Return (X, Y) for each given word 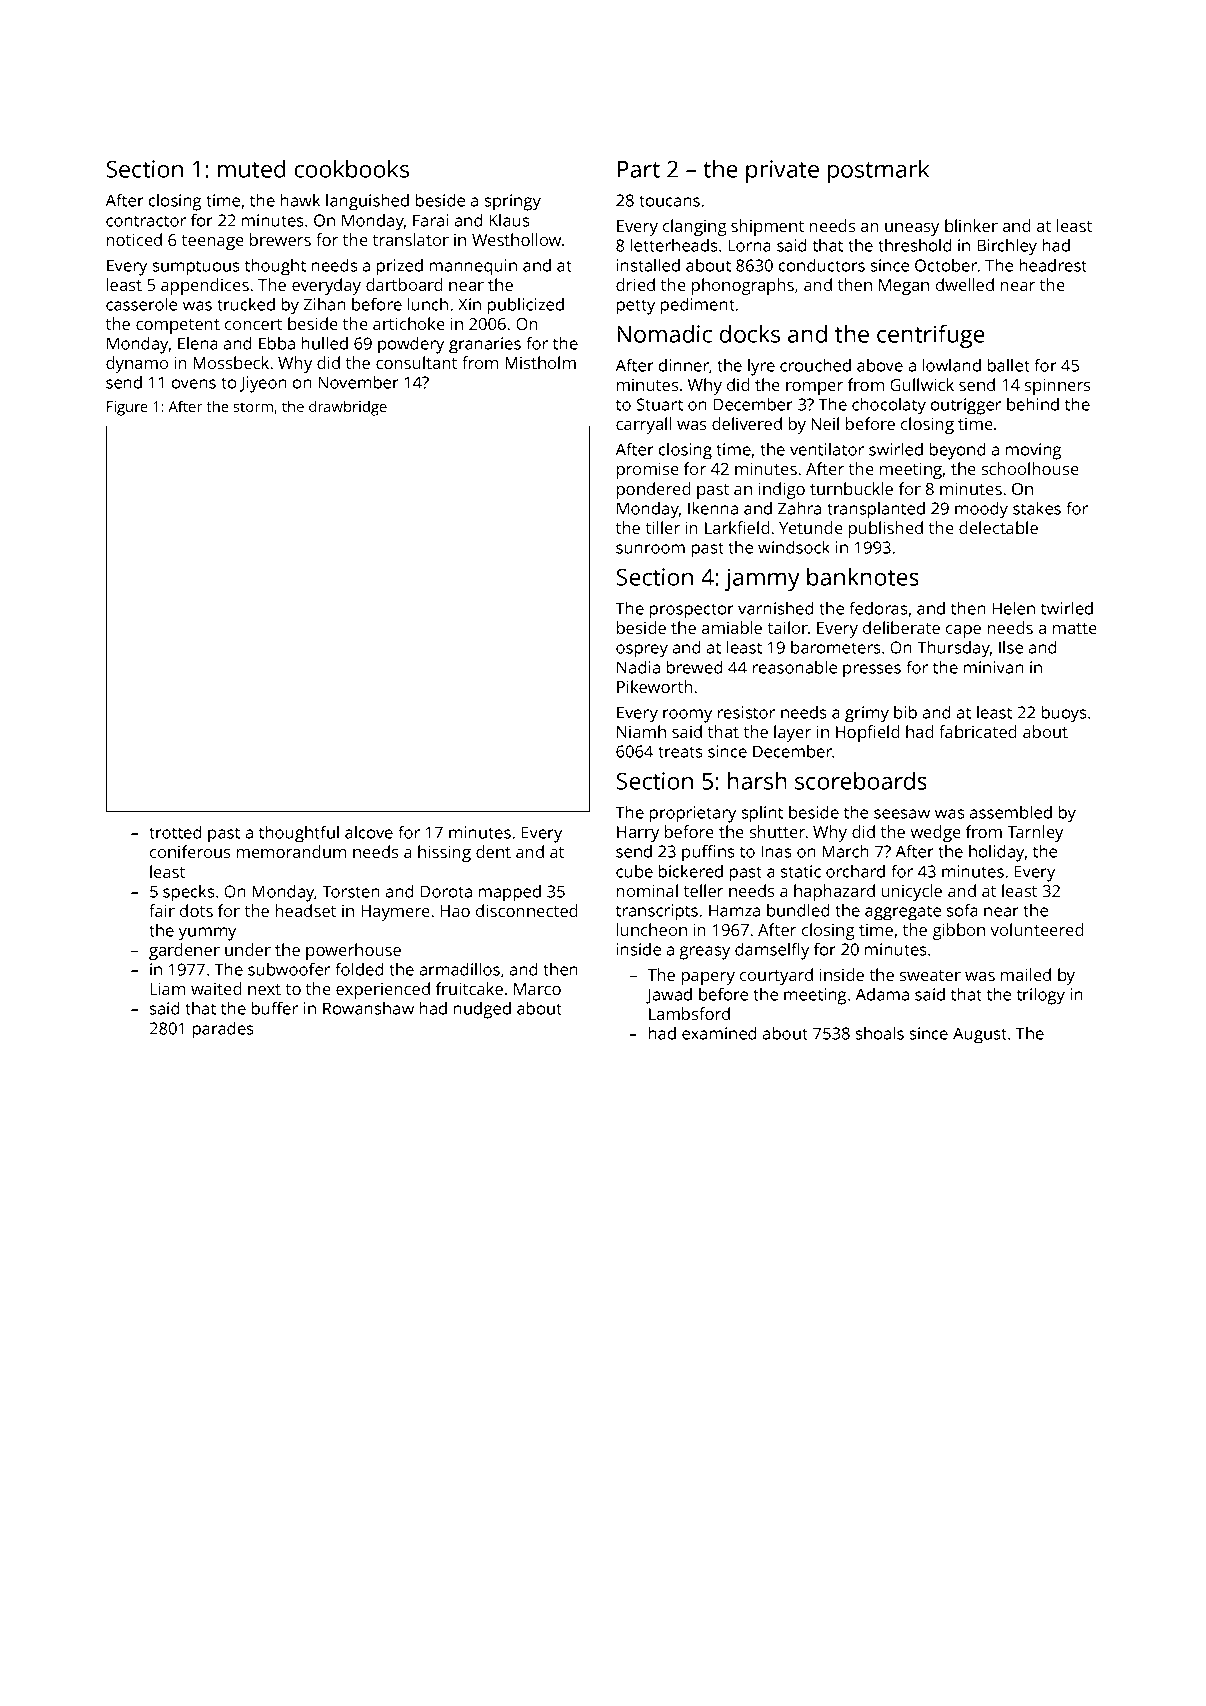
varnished (776, 608)
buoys (1064, 714)
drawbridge (348, 408)
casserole (141, 304)
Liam (167, 989)
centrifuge (931, 336)
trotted (175, 832)
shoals (880, 1033)
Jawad (669, 996)
